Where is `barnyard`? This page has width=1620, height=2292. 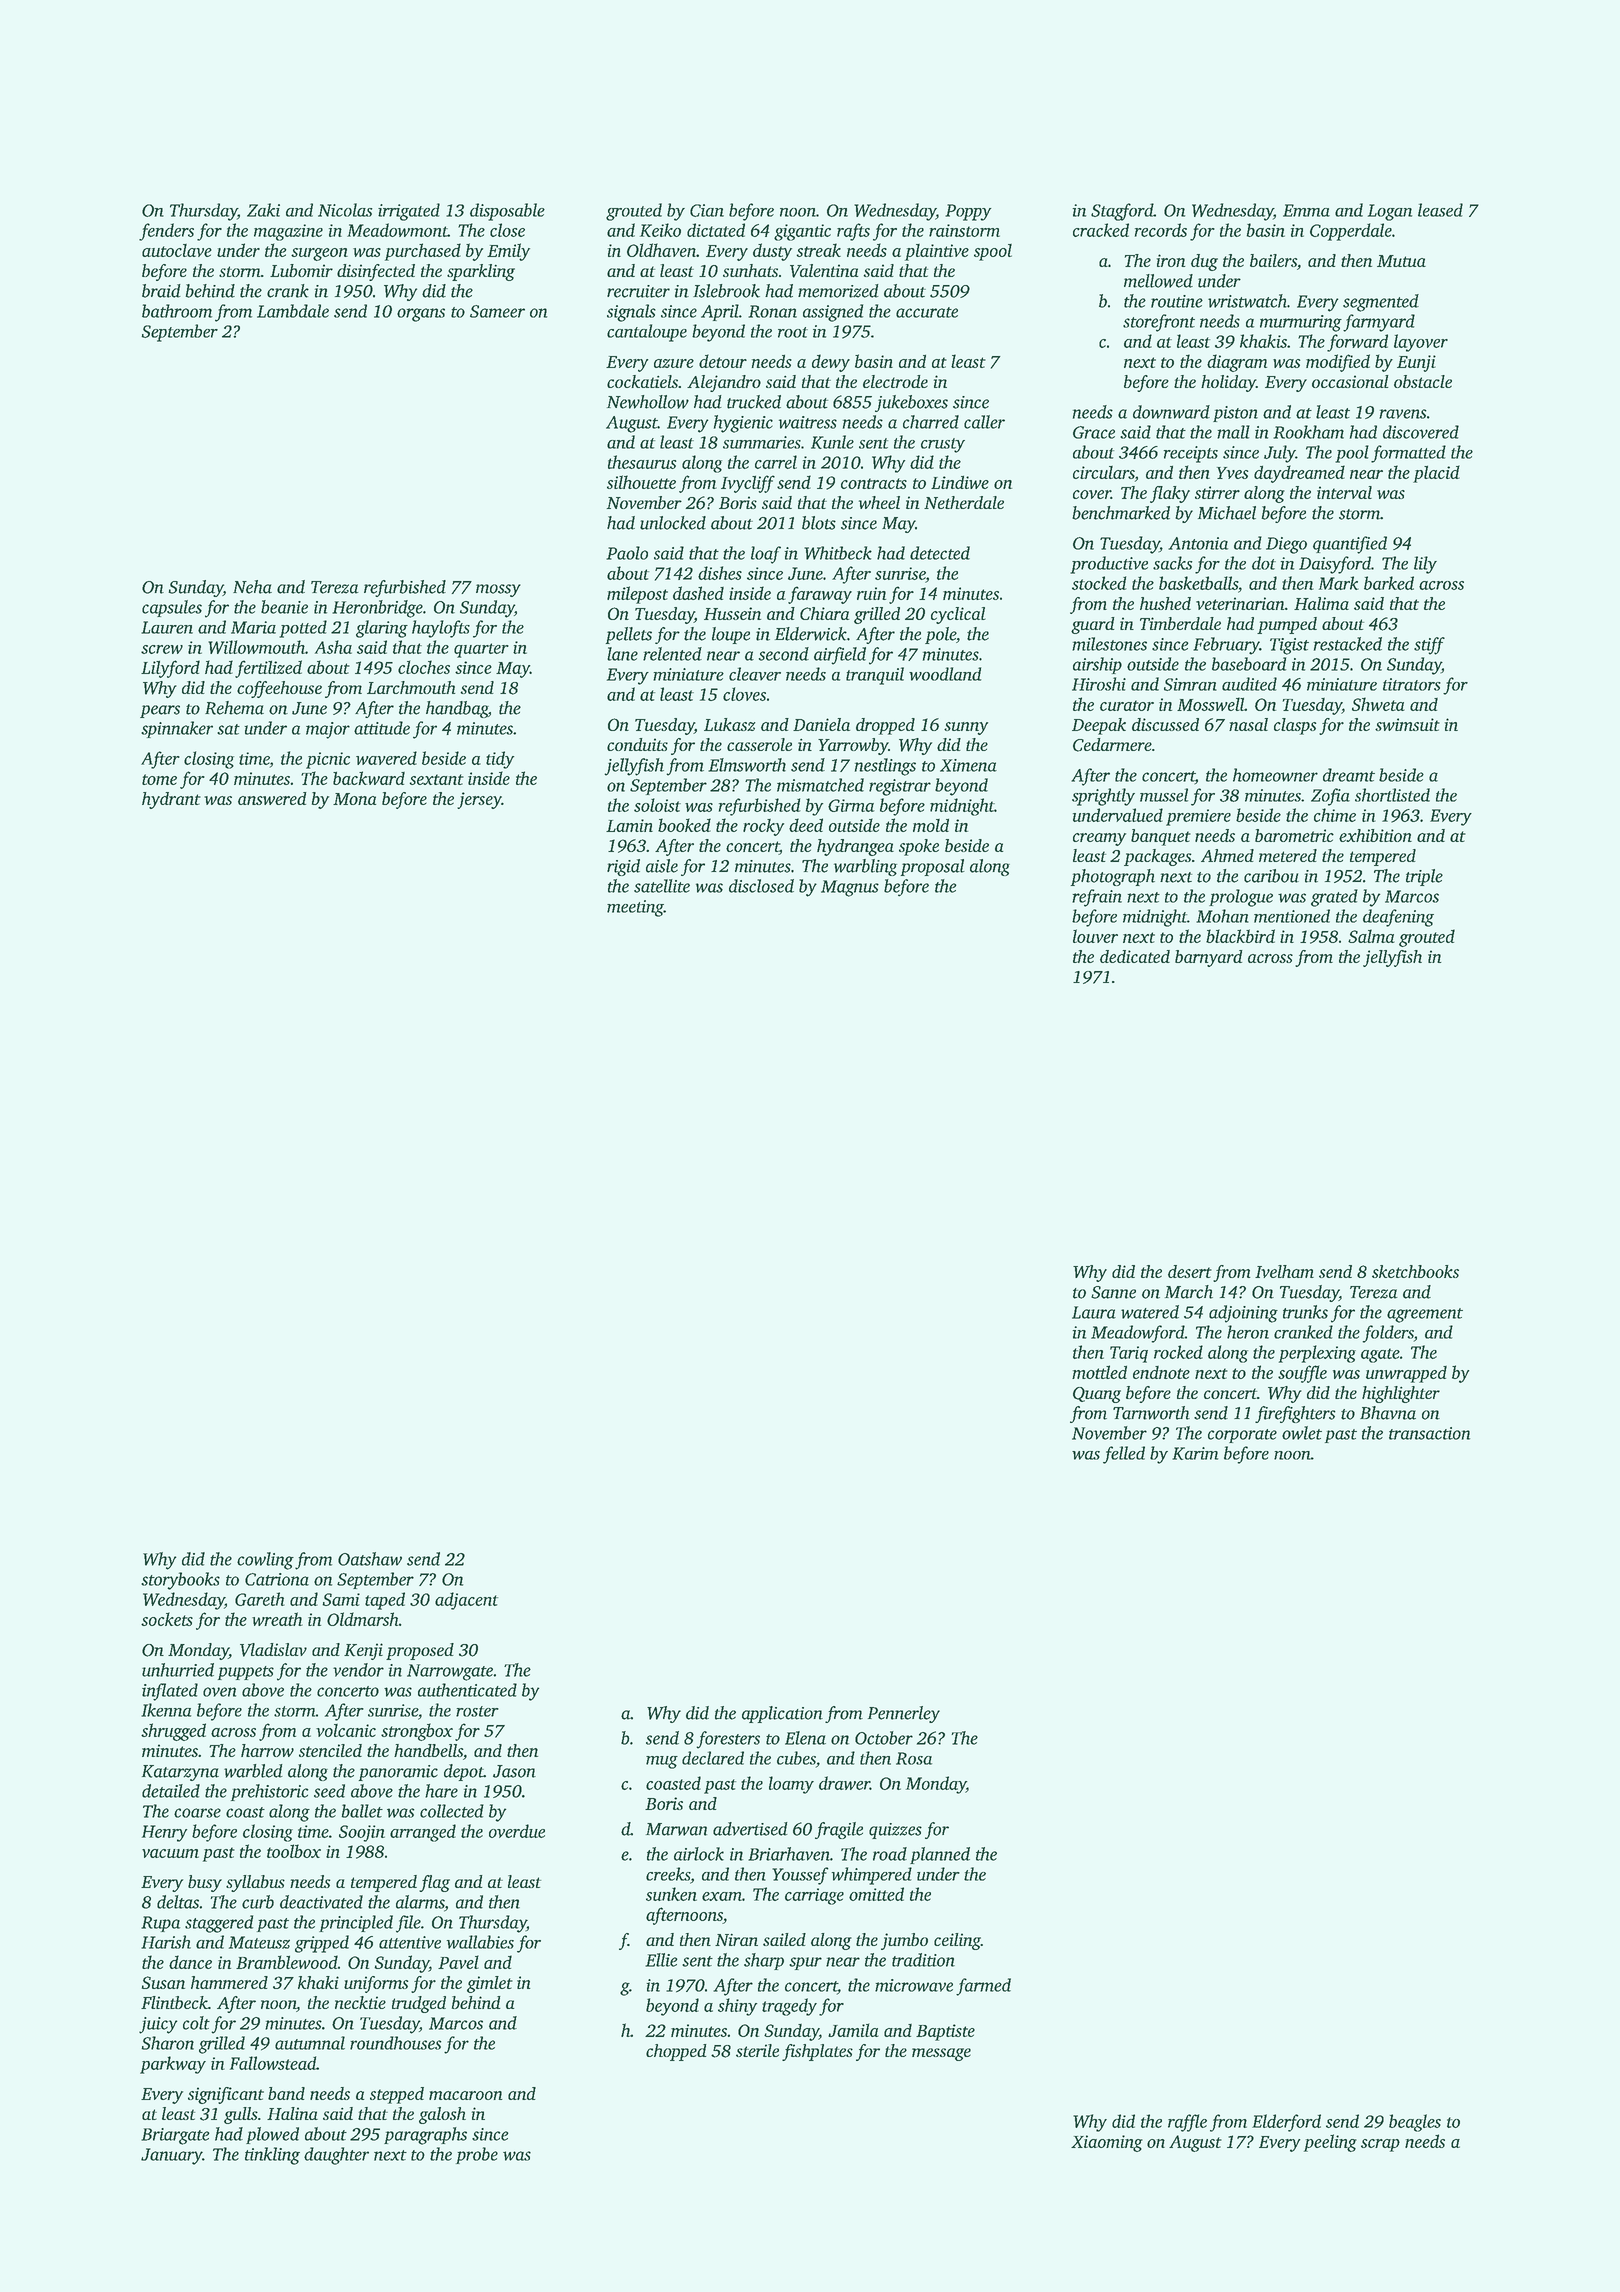 barnyard is located at coordinates (1209, 958).
